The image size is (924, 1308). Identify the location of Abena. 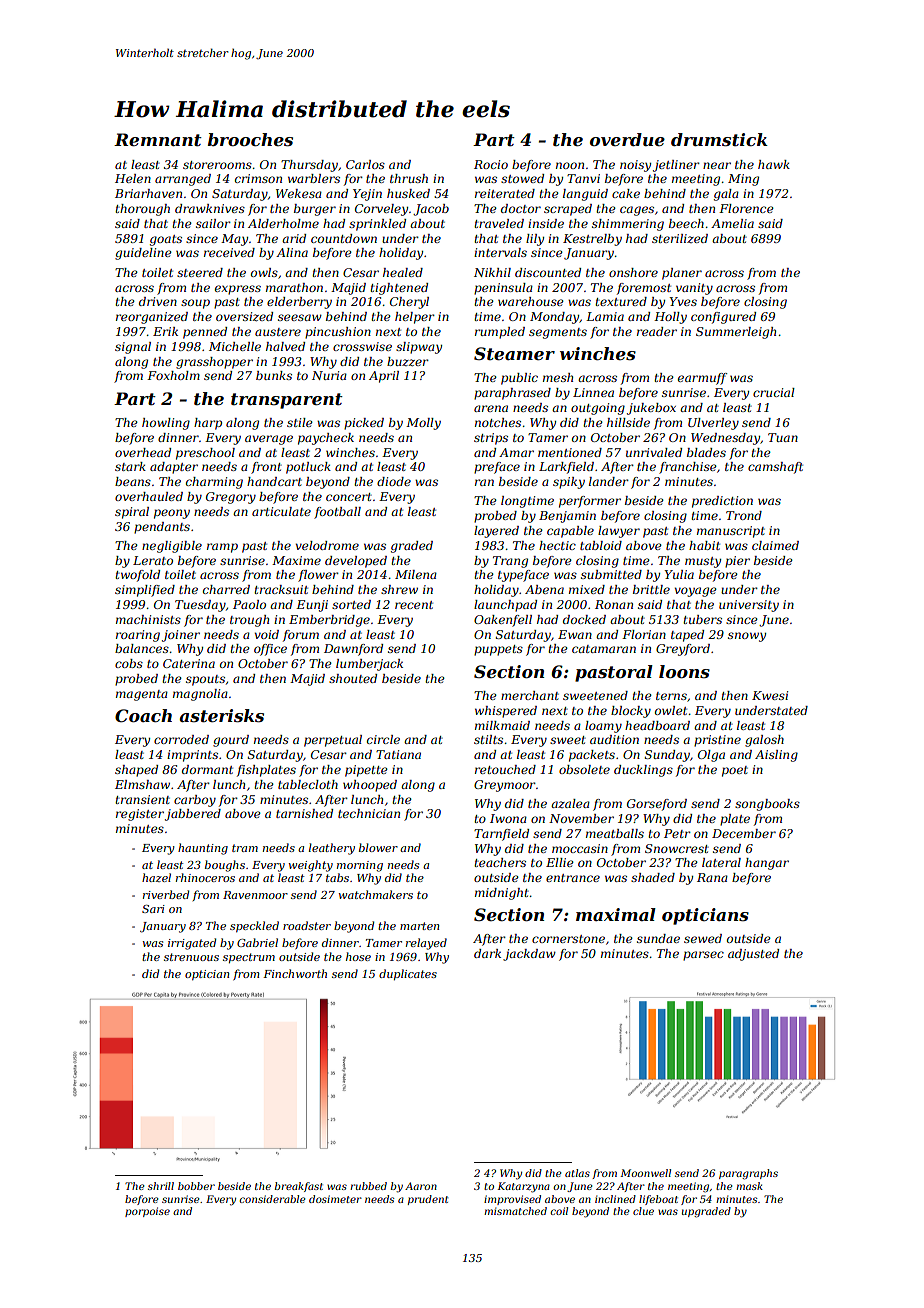
(544, 589).
